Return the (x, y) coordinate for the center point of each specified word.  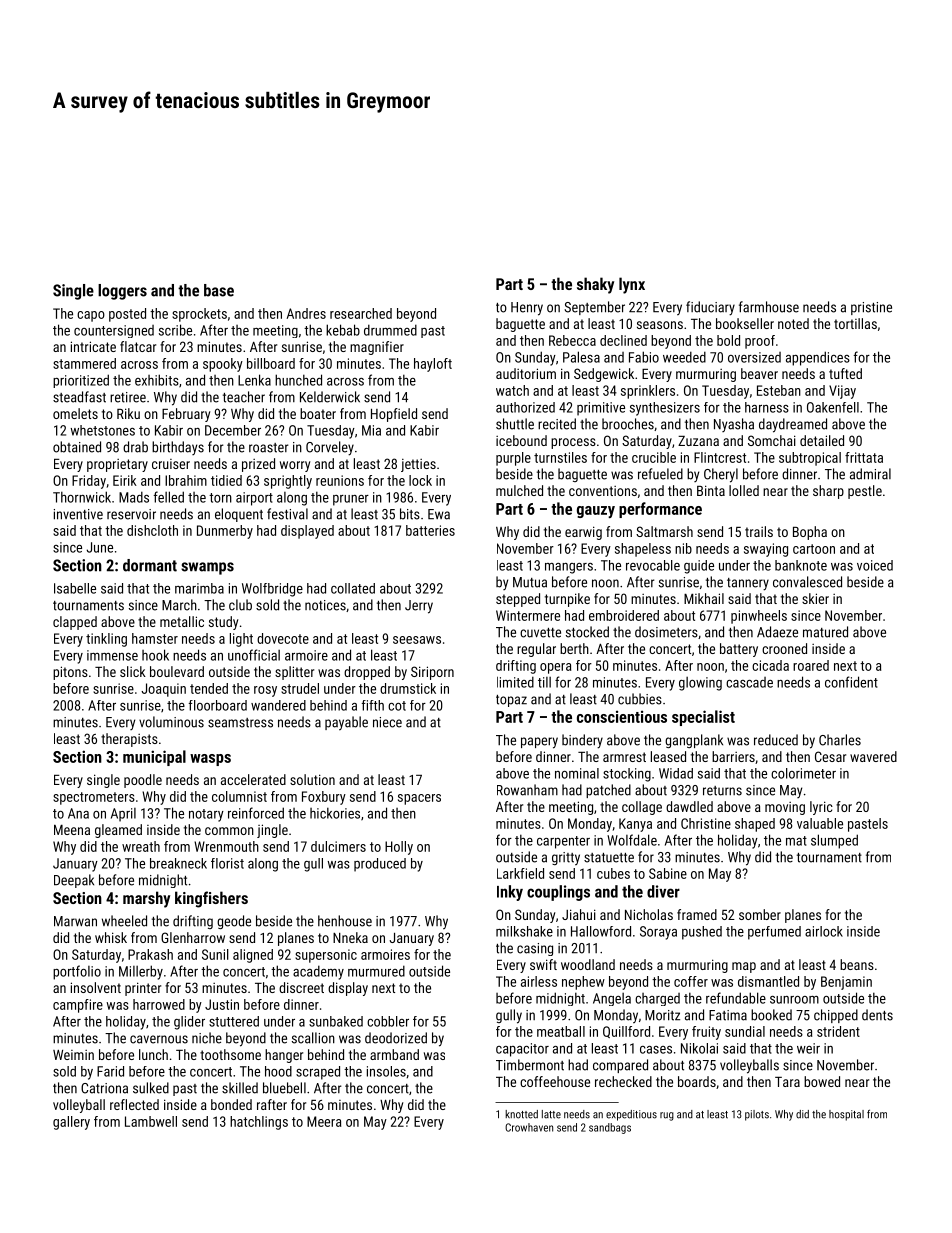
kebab (343, 330)
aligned (253, 956)
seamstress (240, 723)
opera (555, 668)
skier (815, 598)
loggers (122, 292)
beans (857, 964)
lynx (632, 285)
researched (361, 313)
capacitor (522, 1050)
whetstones (102, 430)
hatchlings (259, 1123)
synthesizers (665, 409)
